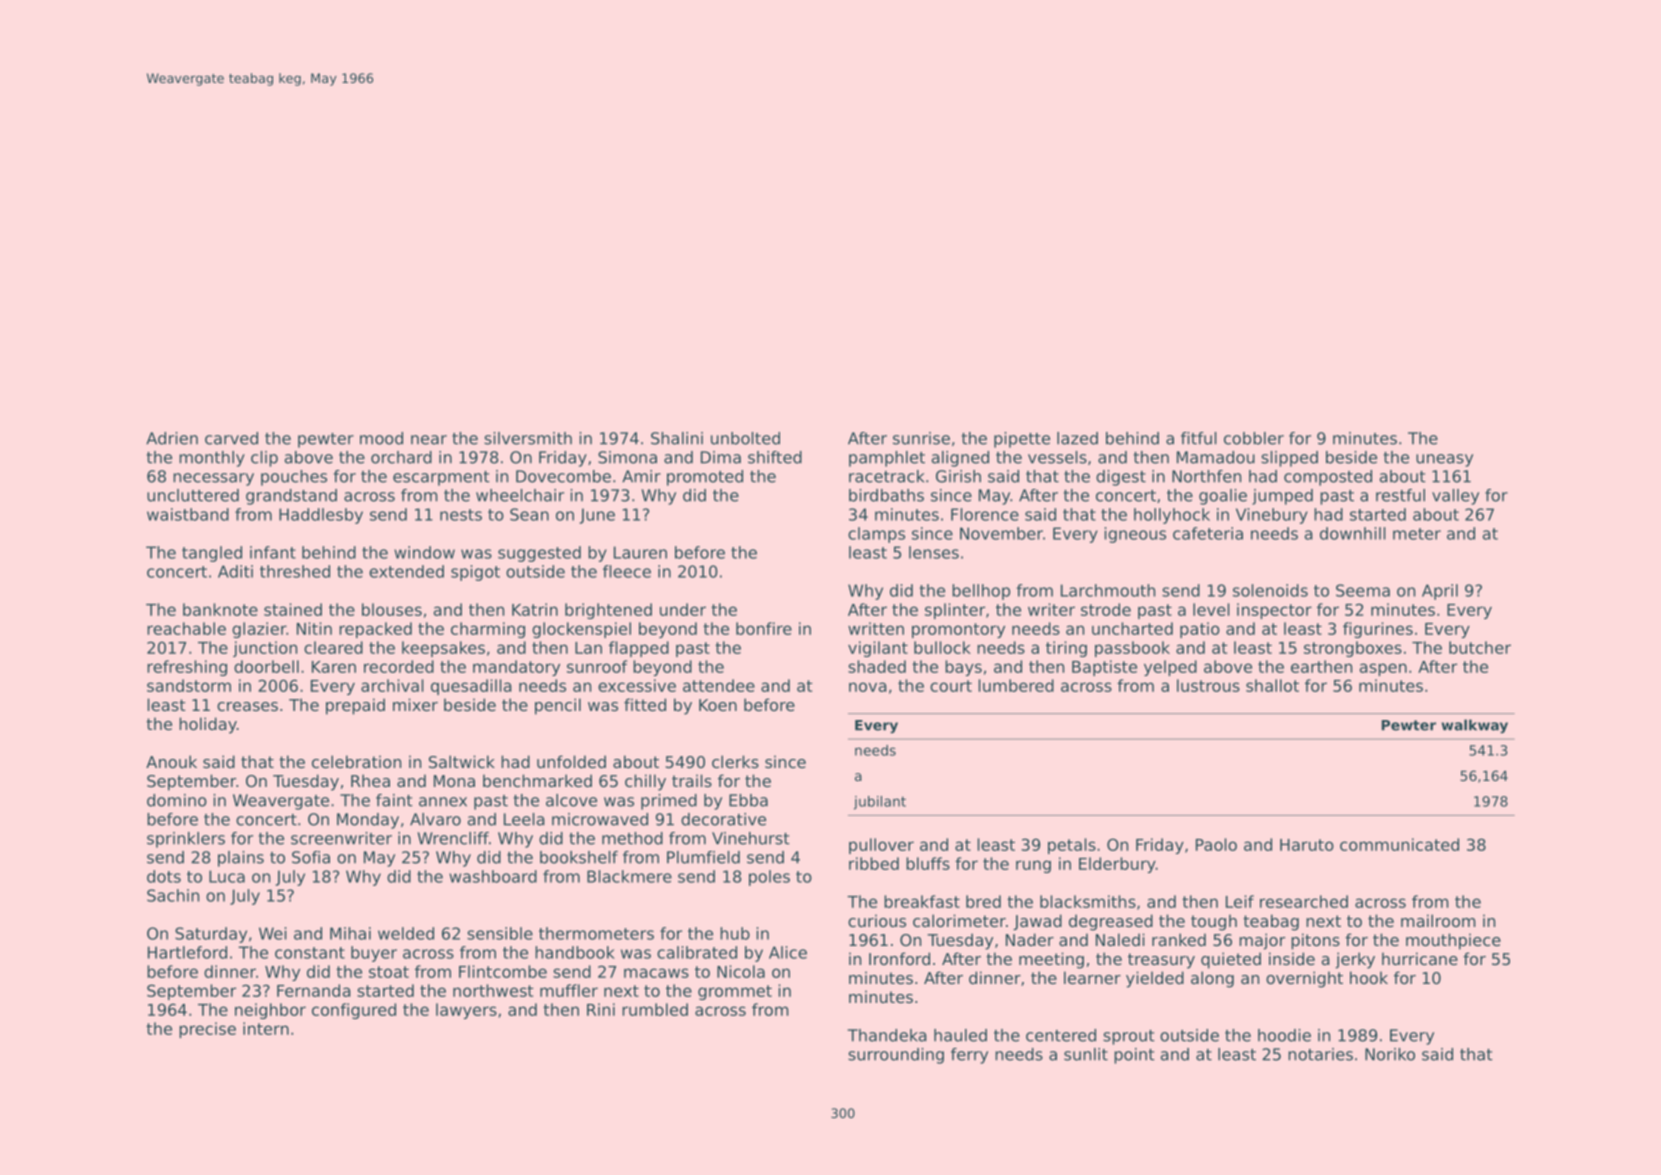 The width and height of the screenshot is (1661, 1175). What do you see at coordinates (207, 1030) in the screenshot?
I see `precise` at bounding box center [207, 1030].
